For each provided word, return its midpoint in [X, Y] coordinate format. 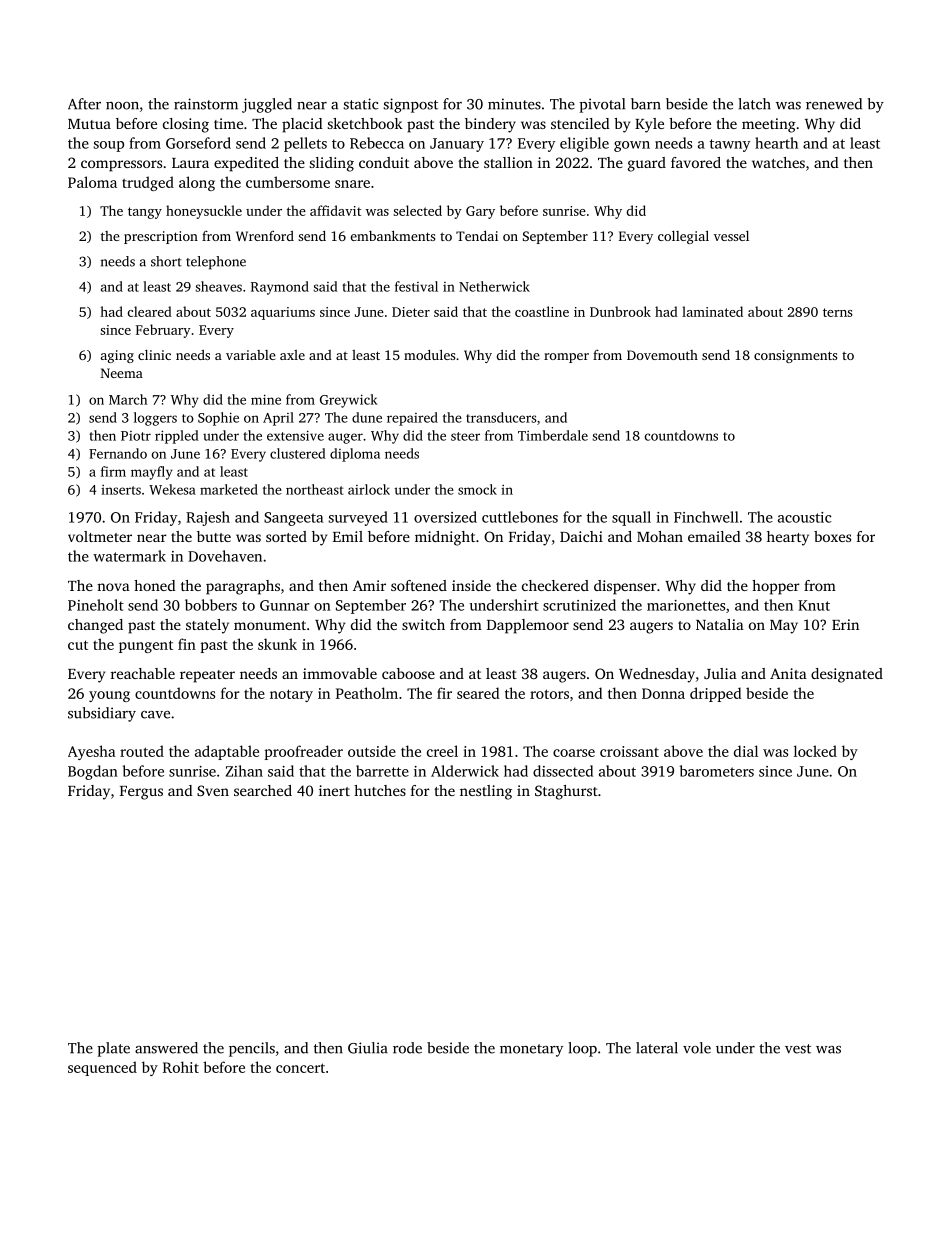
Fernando [118, 453]
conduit [384, 162]
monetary [531, 1050]
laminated [712, 311]
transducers [501, 417]
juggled [267, 105]
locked [815, 751]
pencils [252, 1049]
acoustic [805, 517]
